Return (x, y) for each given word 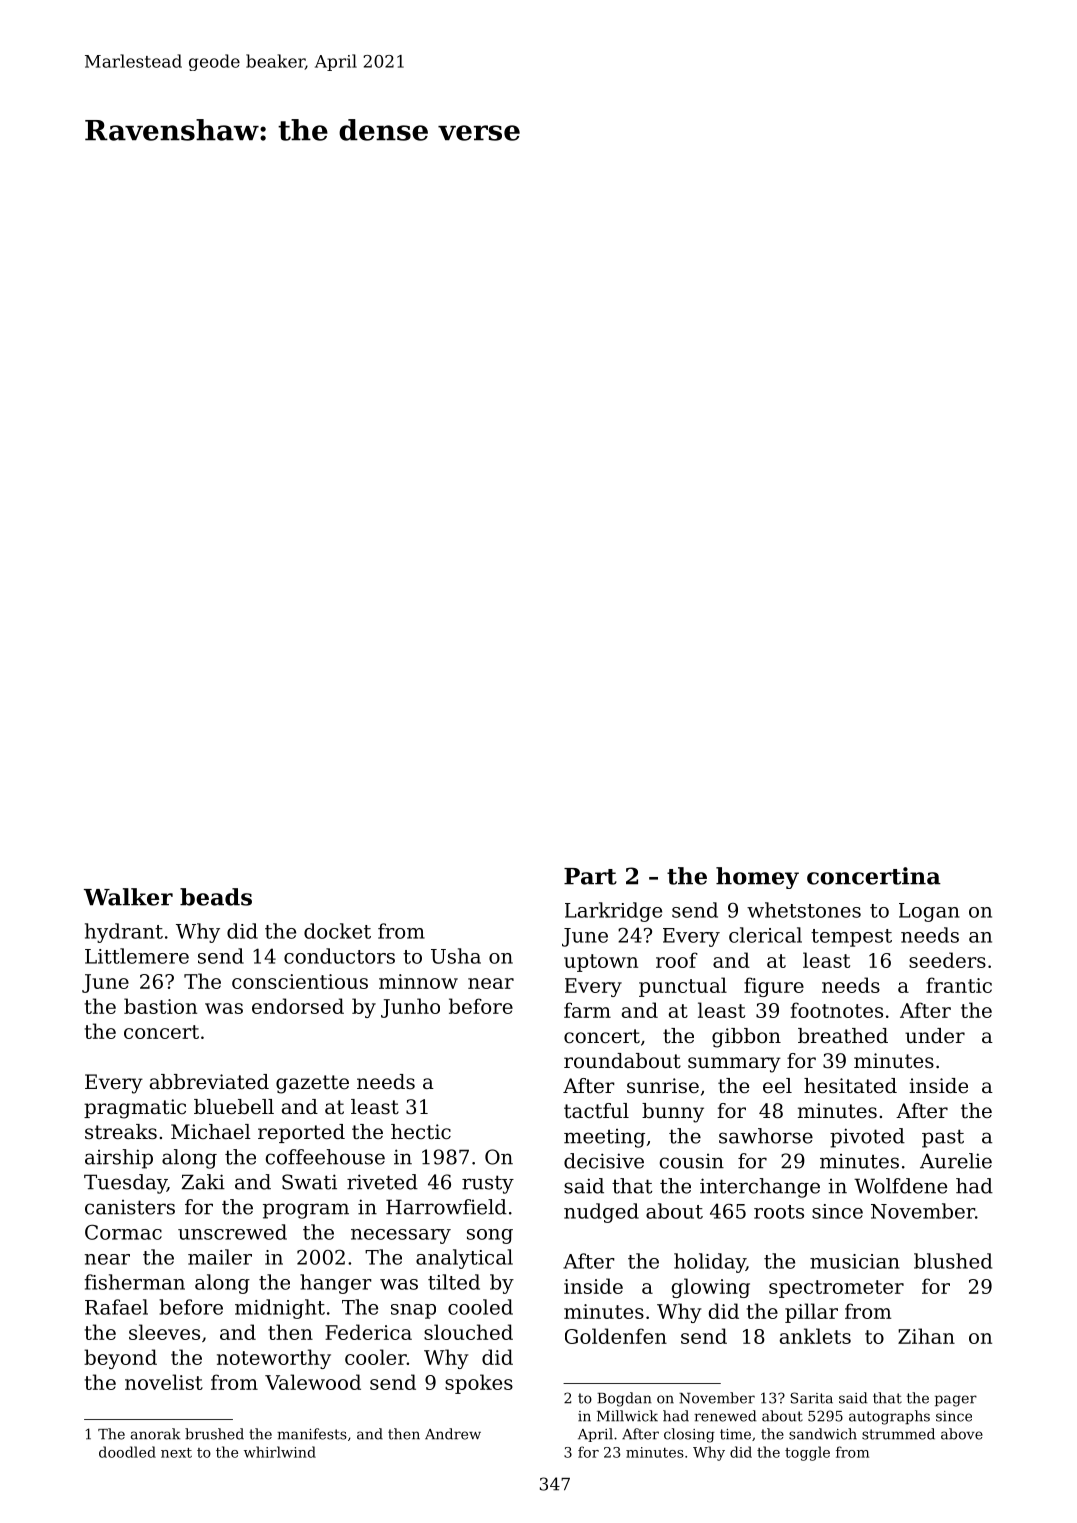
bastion (160, 1006)
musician (855, 1261)
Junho (410, 1008)
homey (757, 878)
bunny (673, 1113)
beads (216, 897)
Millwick (627, 1416)
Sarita (811, 1398)
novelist (164, 1382)
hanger (336, 1284)
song (490, 1236)
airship (119, 1159)
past (943, 1138)
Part (590, 876)
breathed (843, 1036)
